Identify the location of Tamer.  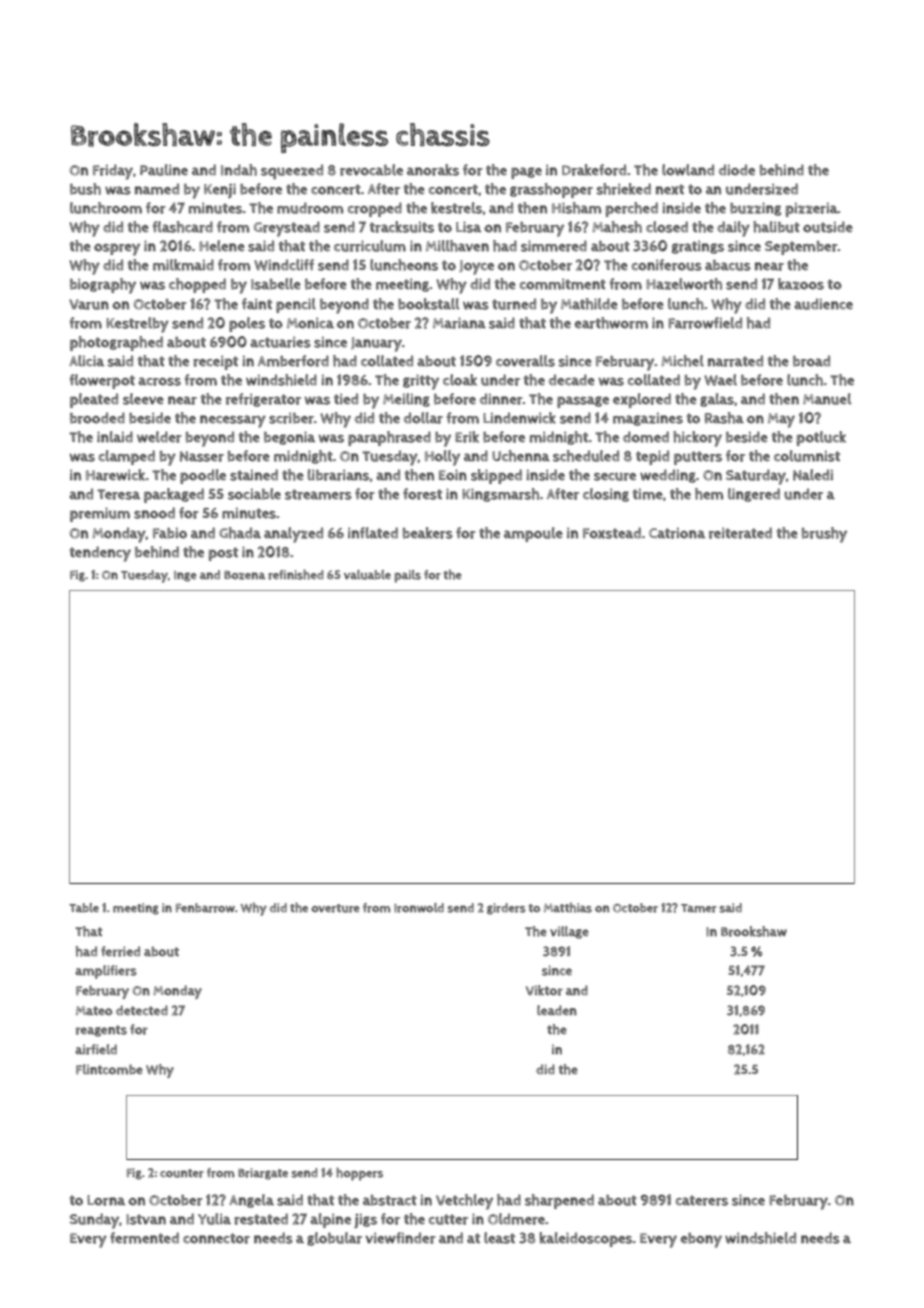
(699, 908).
